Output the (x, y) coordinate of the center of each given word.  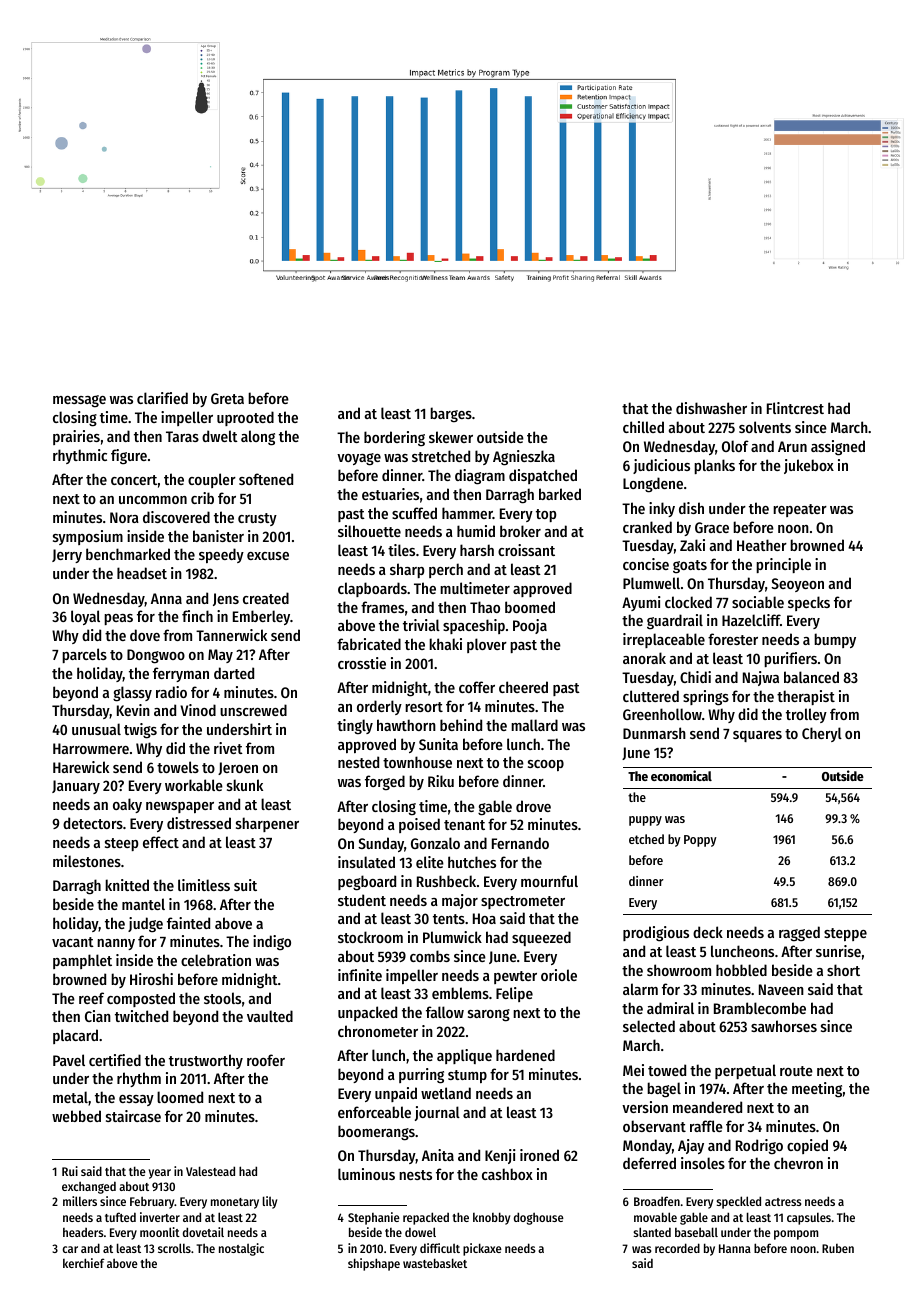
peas (118, 619)
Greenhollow (662, 714)
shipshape (374, 1264)
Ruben (838, 1248)
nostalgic (241, 1249)
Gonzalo (435, 843)
